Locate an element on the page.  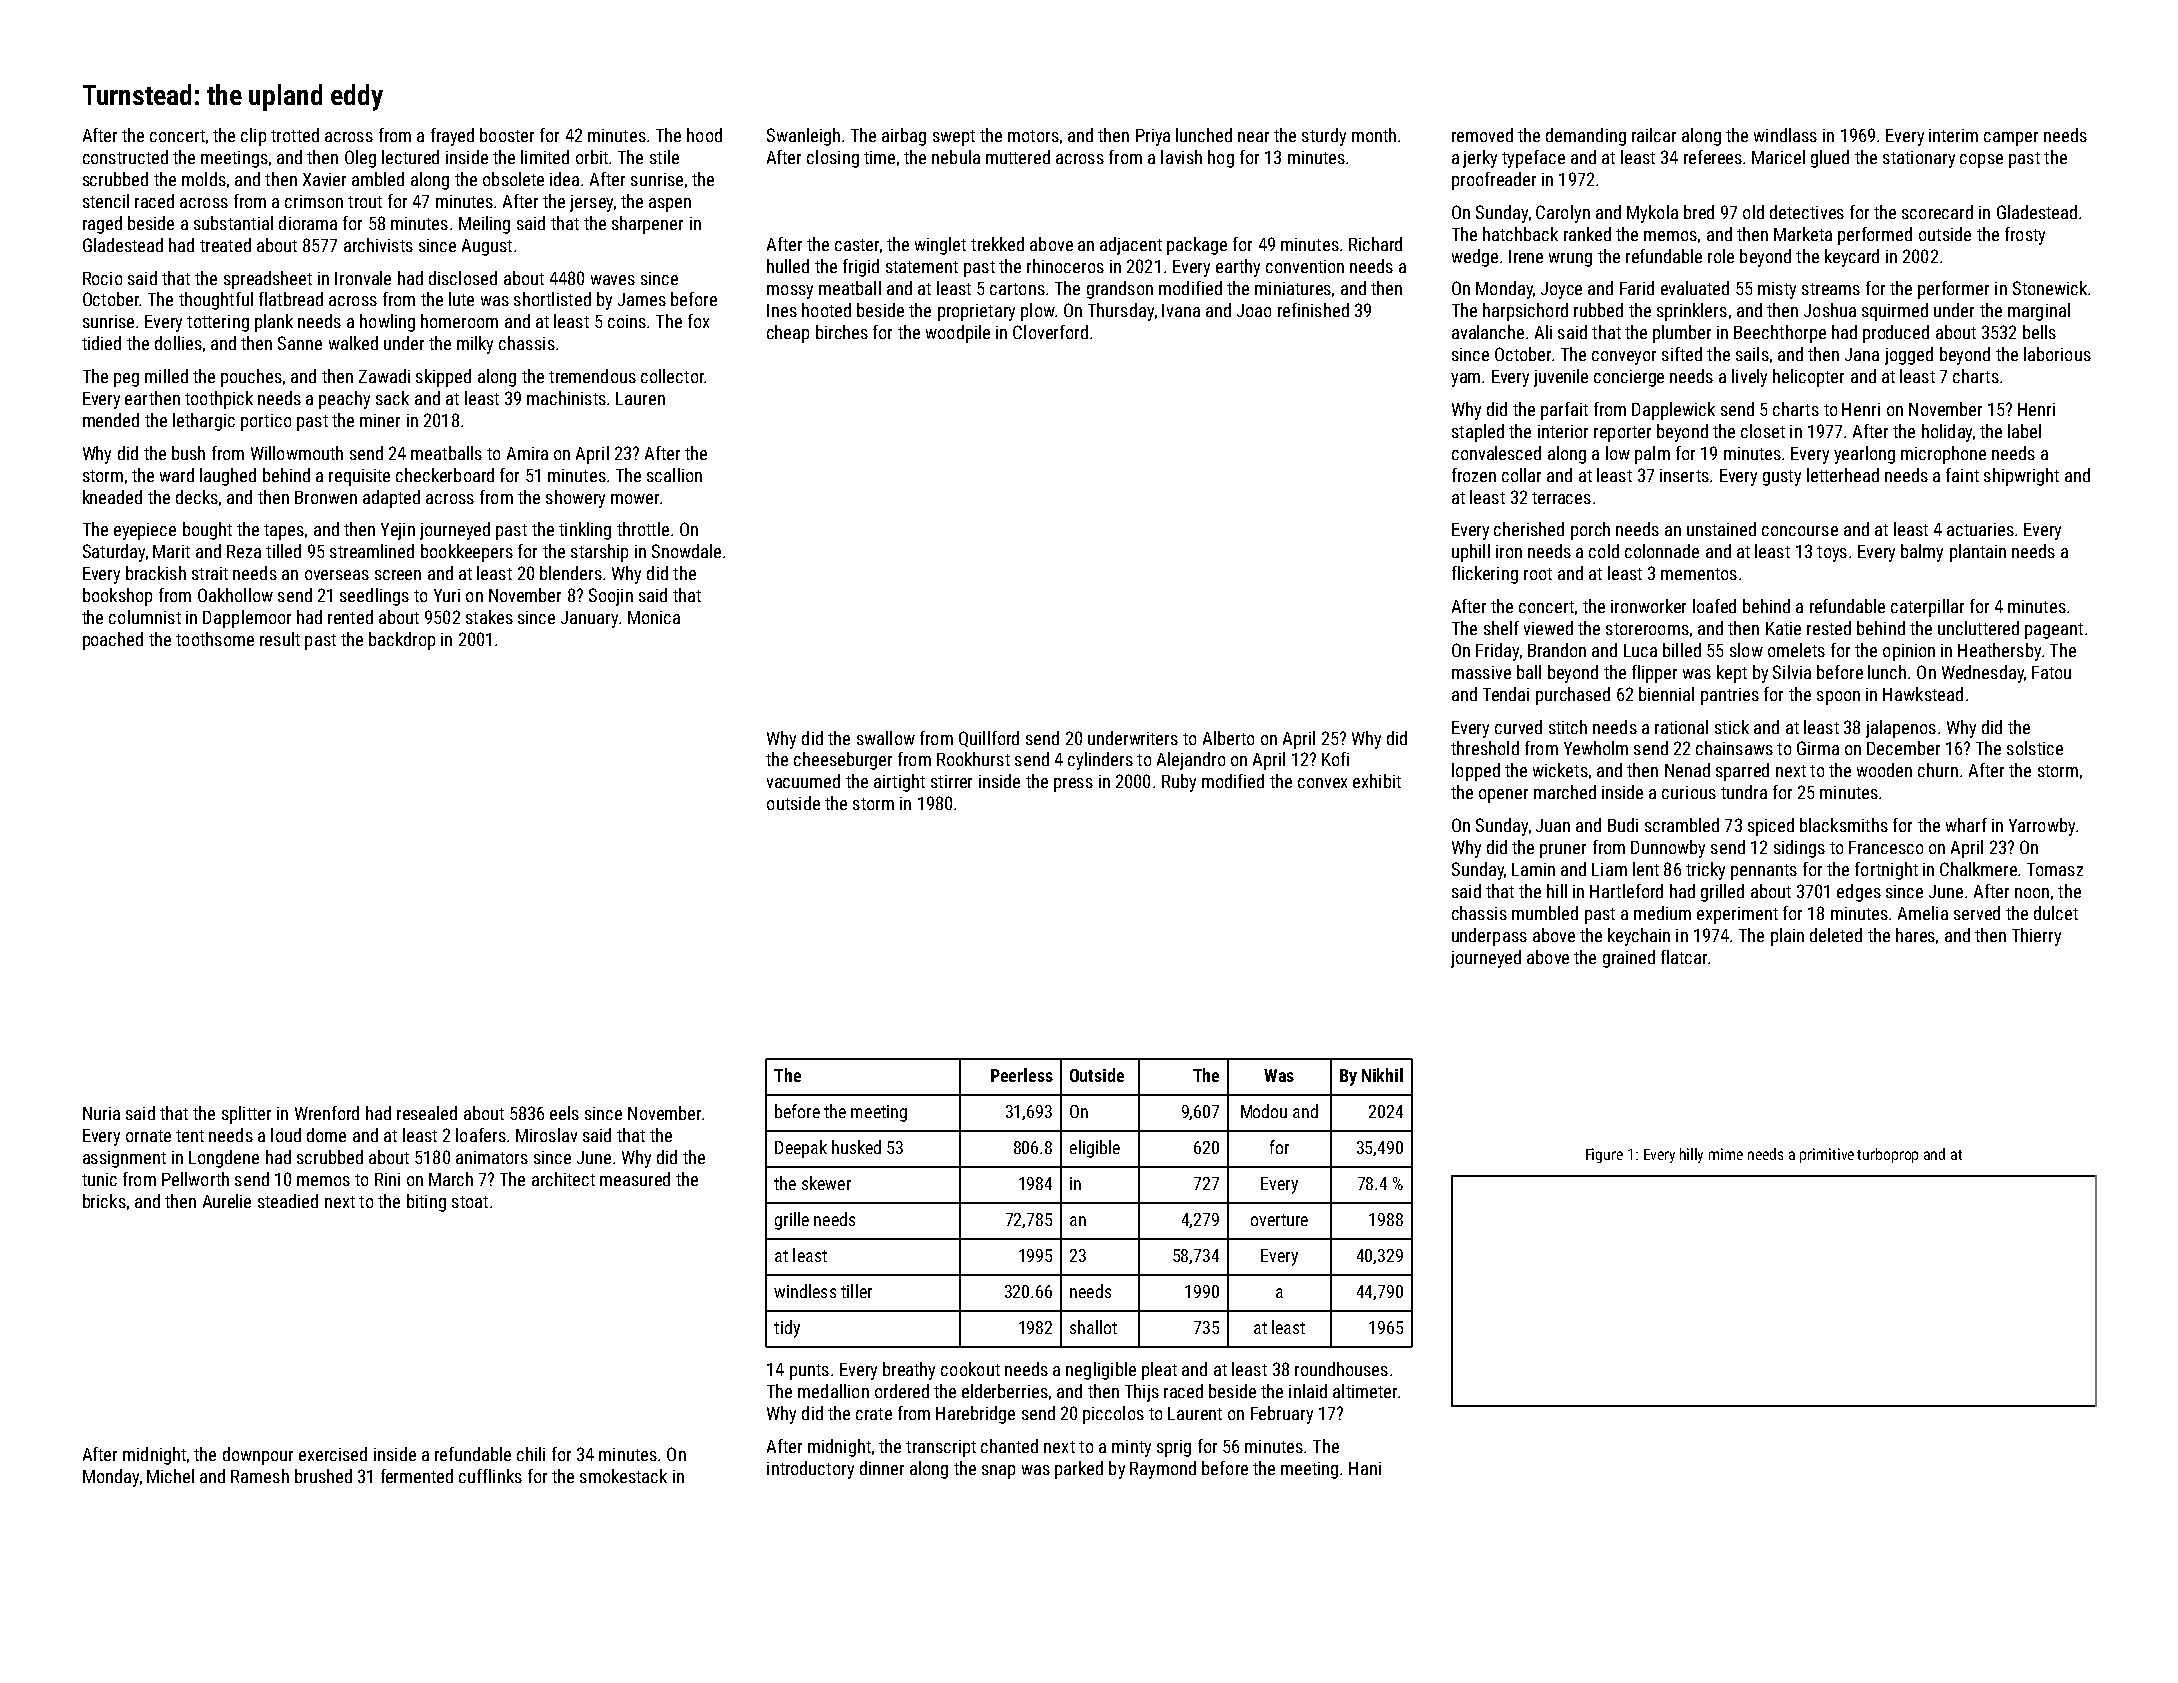
interim is located at coordinates (1953, 135).
